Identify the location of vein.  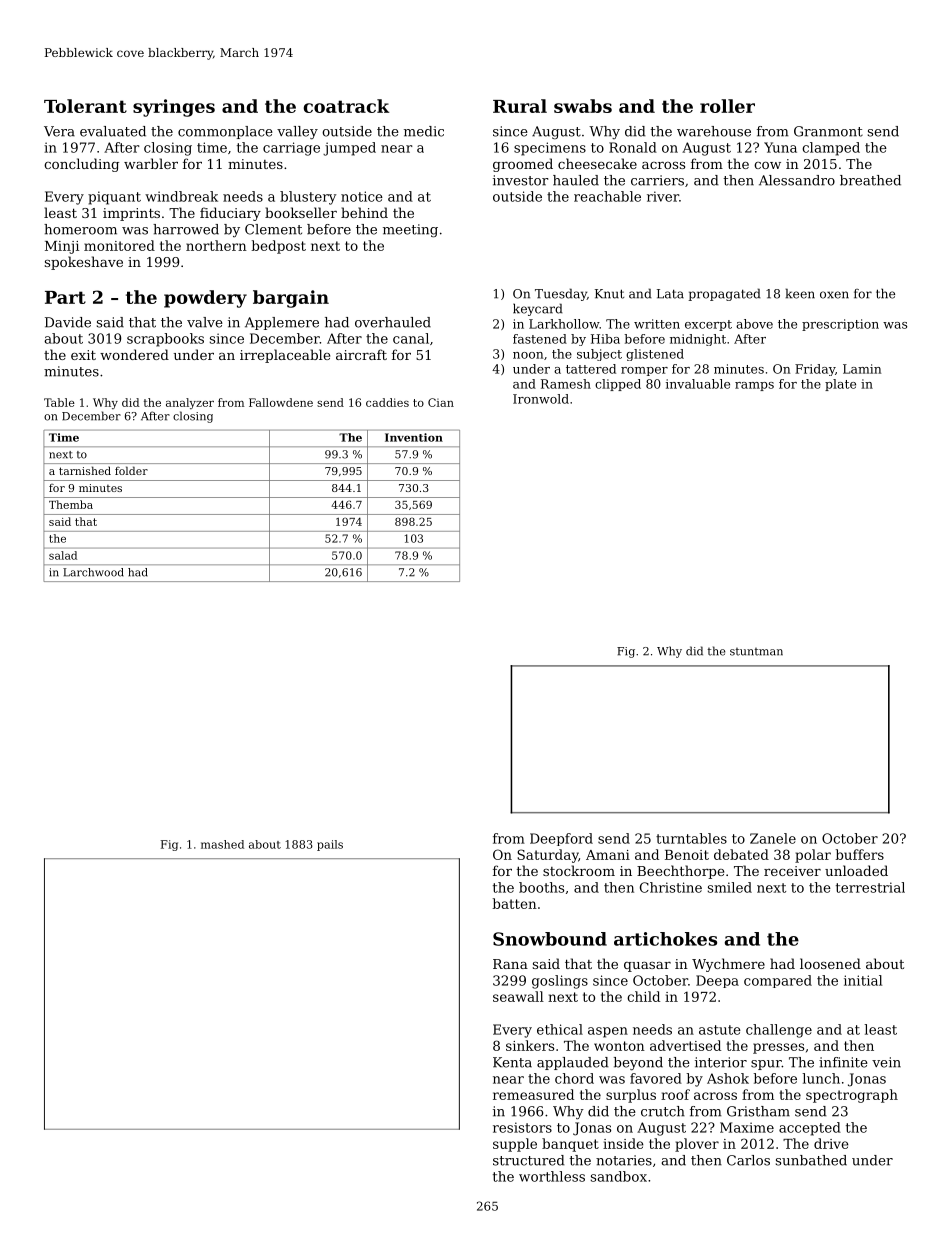
(886, 1062).
